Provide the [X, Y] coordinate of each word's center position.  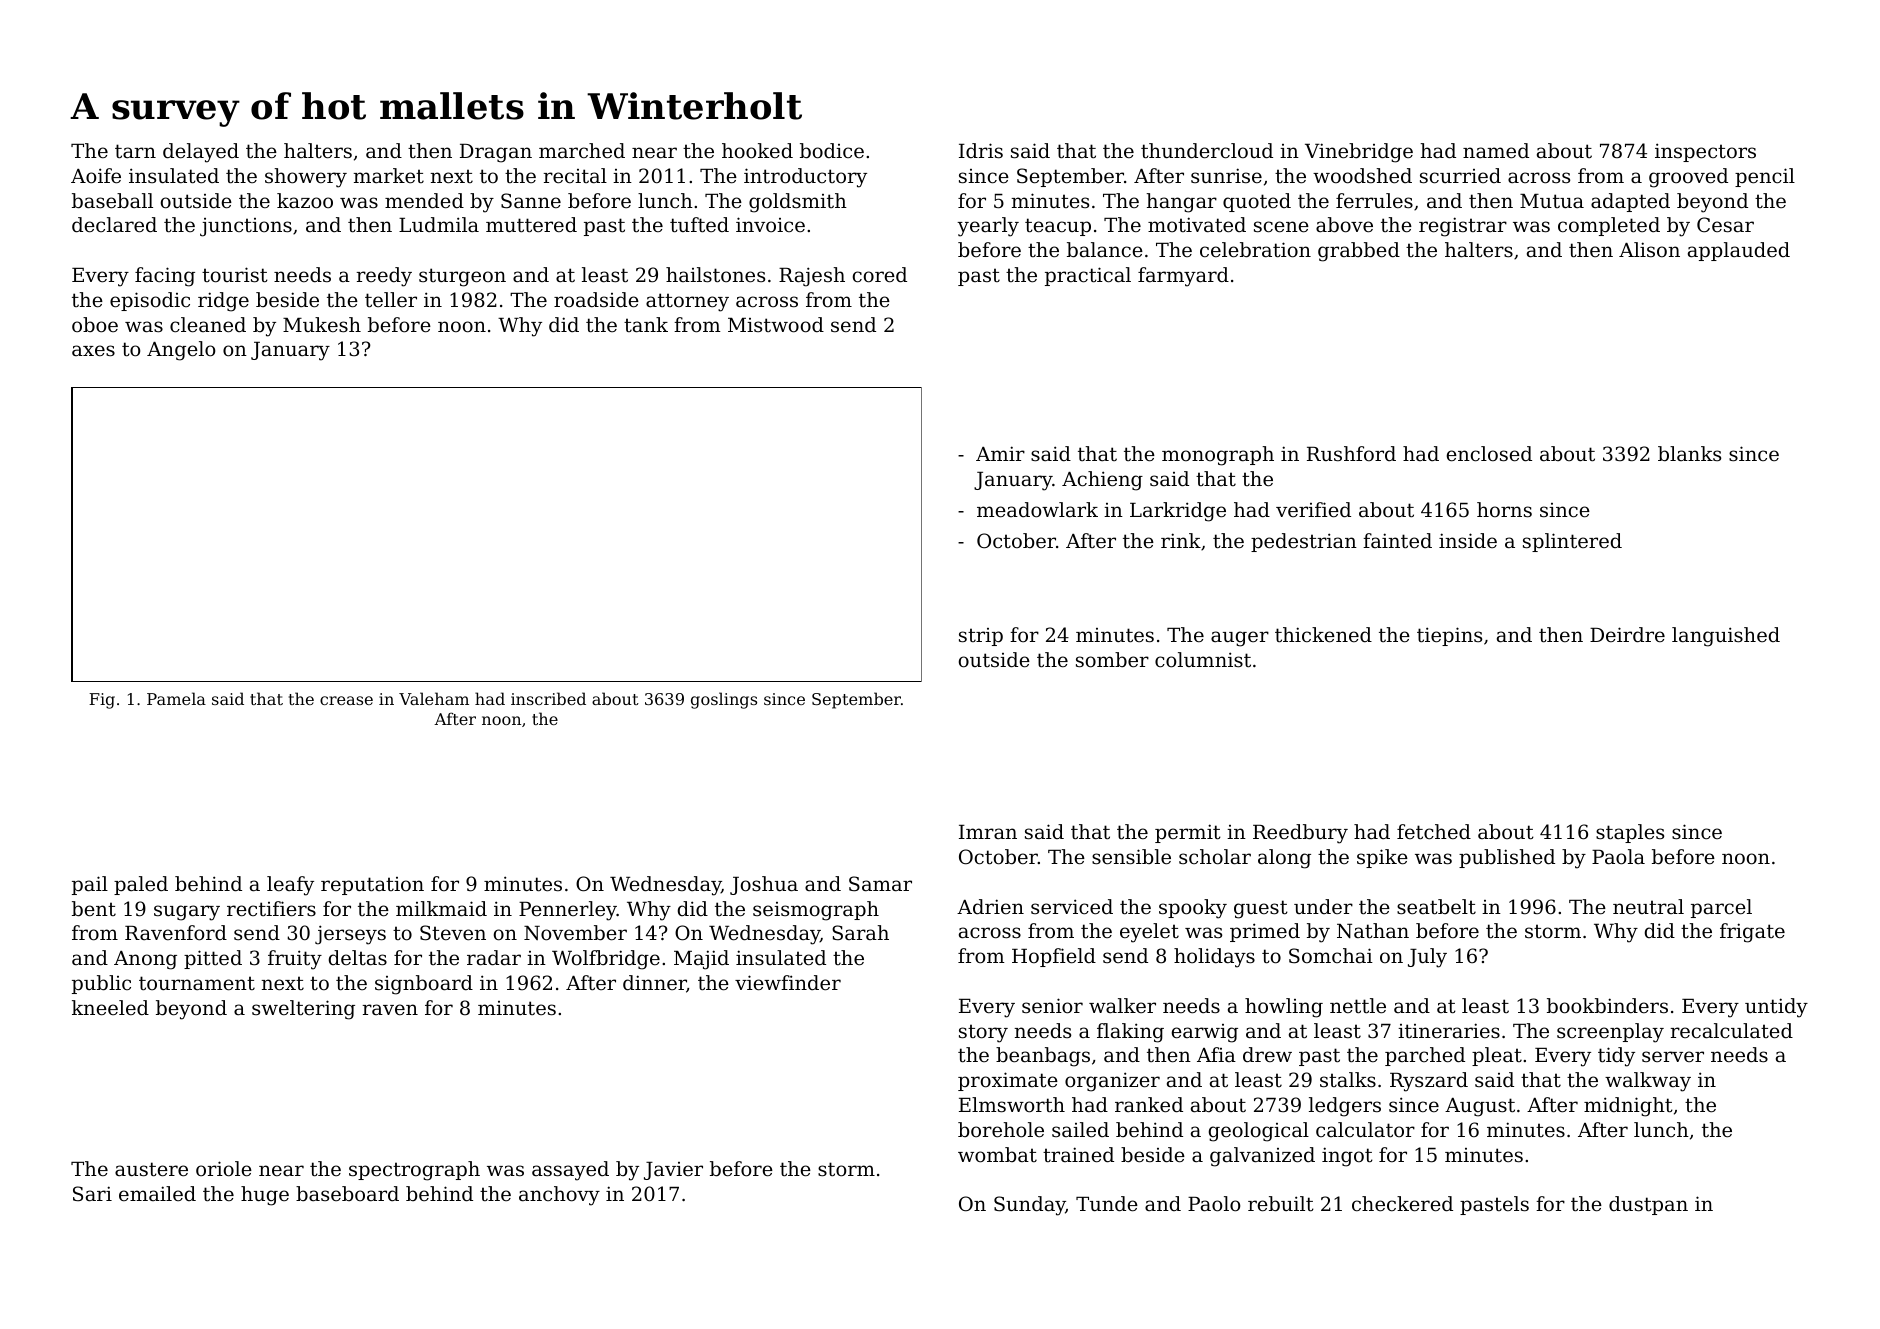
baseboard [347, 1194]
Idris [981, 151]
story [983, 1033]
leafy [290, 886]
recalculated [1731, 1031]
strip [981, 637]
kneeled [110, 1008]
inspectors [1705, 152]
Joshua [764, 885]
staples [1630, 833]
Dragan [496, 153]
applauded [1739, 251]
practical [1088, 276]
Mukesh [322, 325]
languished [1726, 637]
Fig [102, 701]
